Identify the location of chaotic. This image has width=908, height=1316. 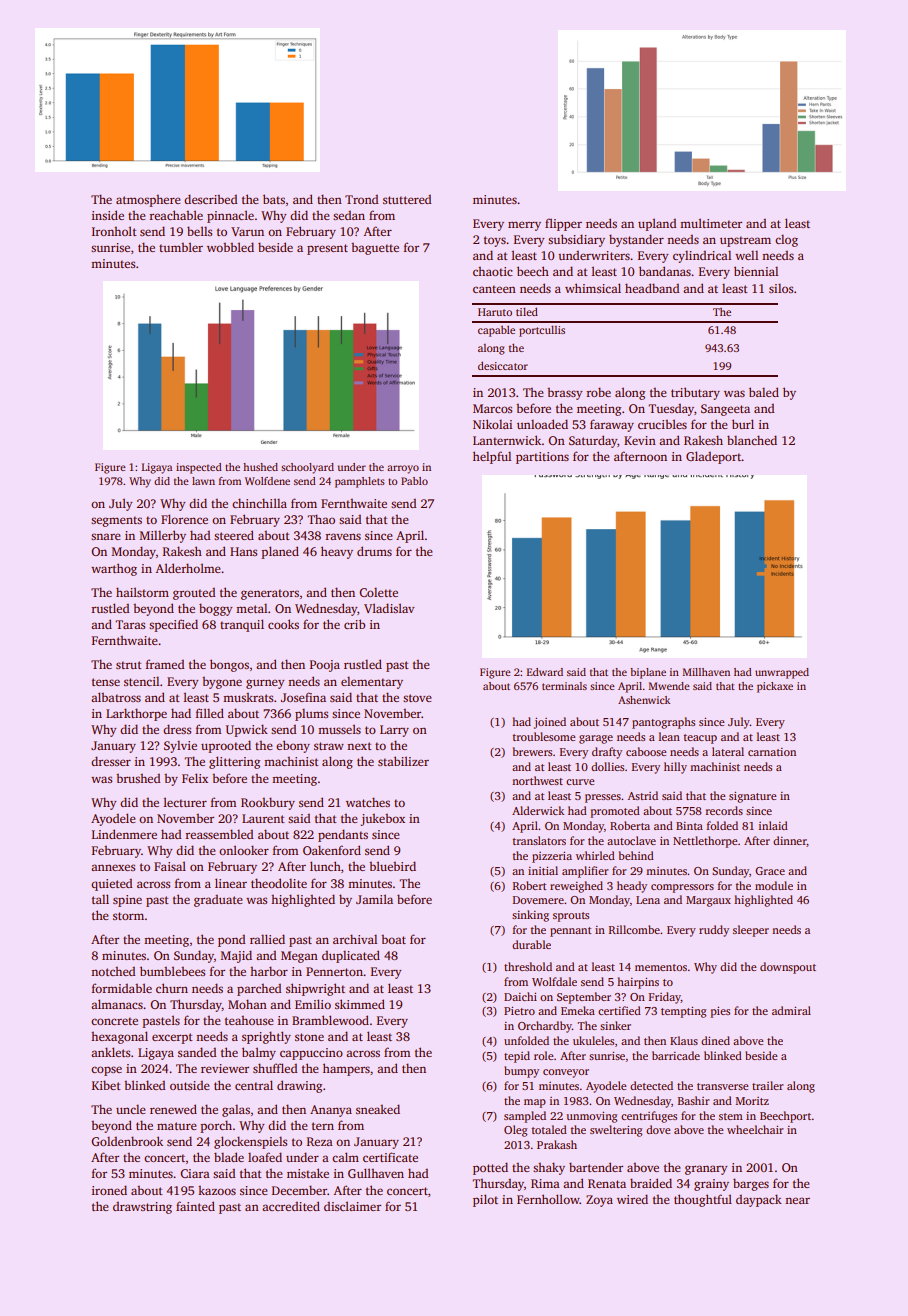
(493, 271).
